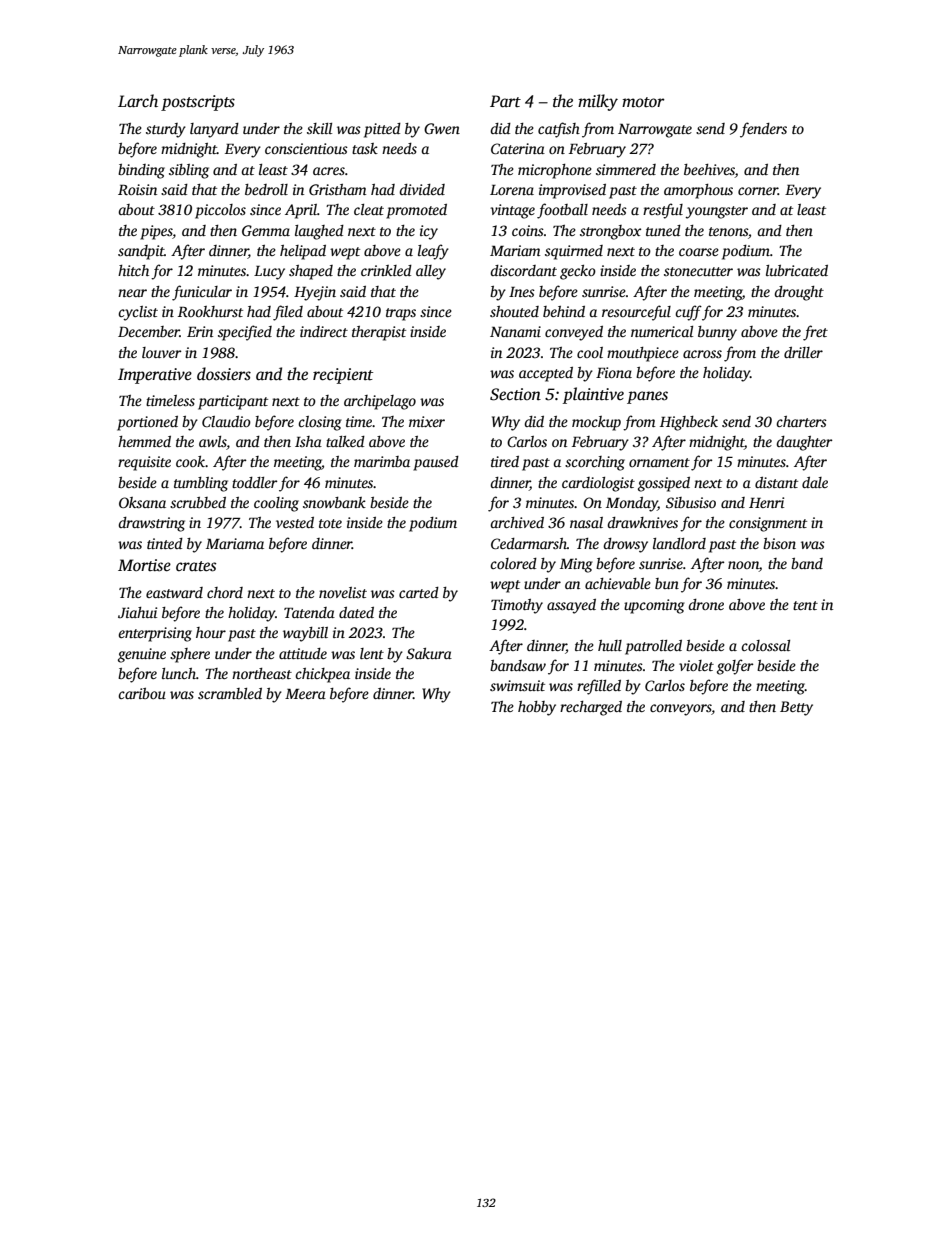 The width and height of the screenshot is (952, 1233). I want to click on improvised, so click(572, 191).
